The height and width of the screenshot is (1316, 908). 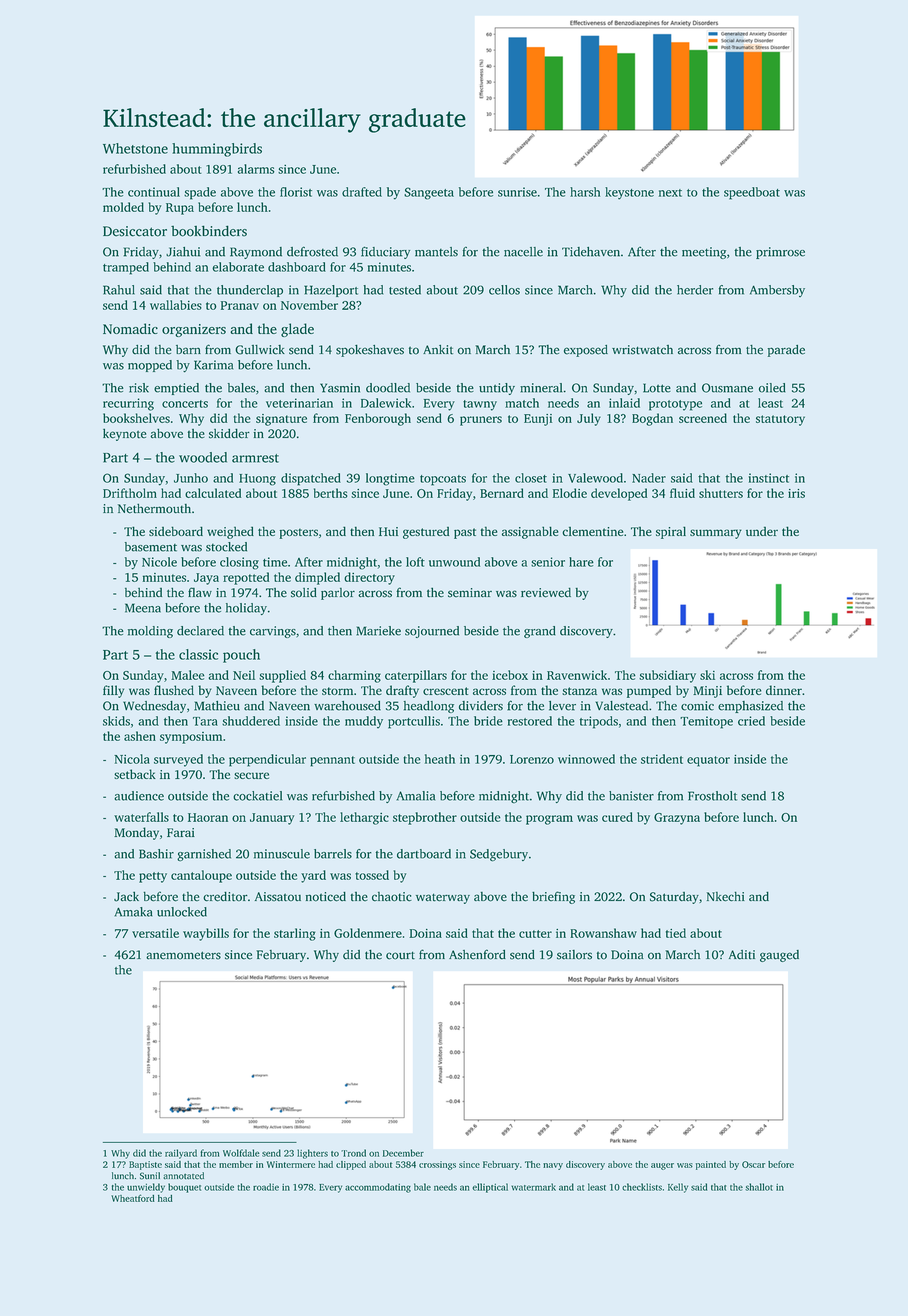 What do you see at coordinates (712, 796) in the screenshot?
I see `Frostholt` at bounding box center [712, 796].
